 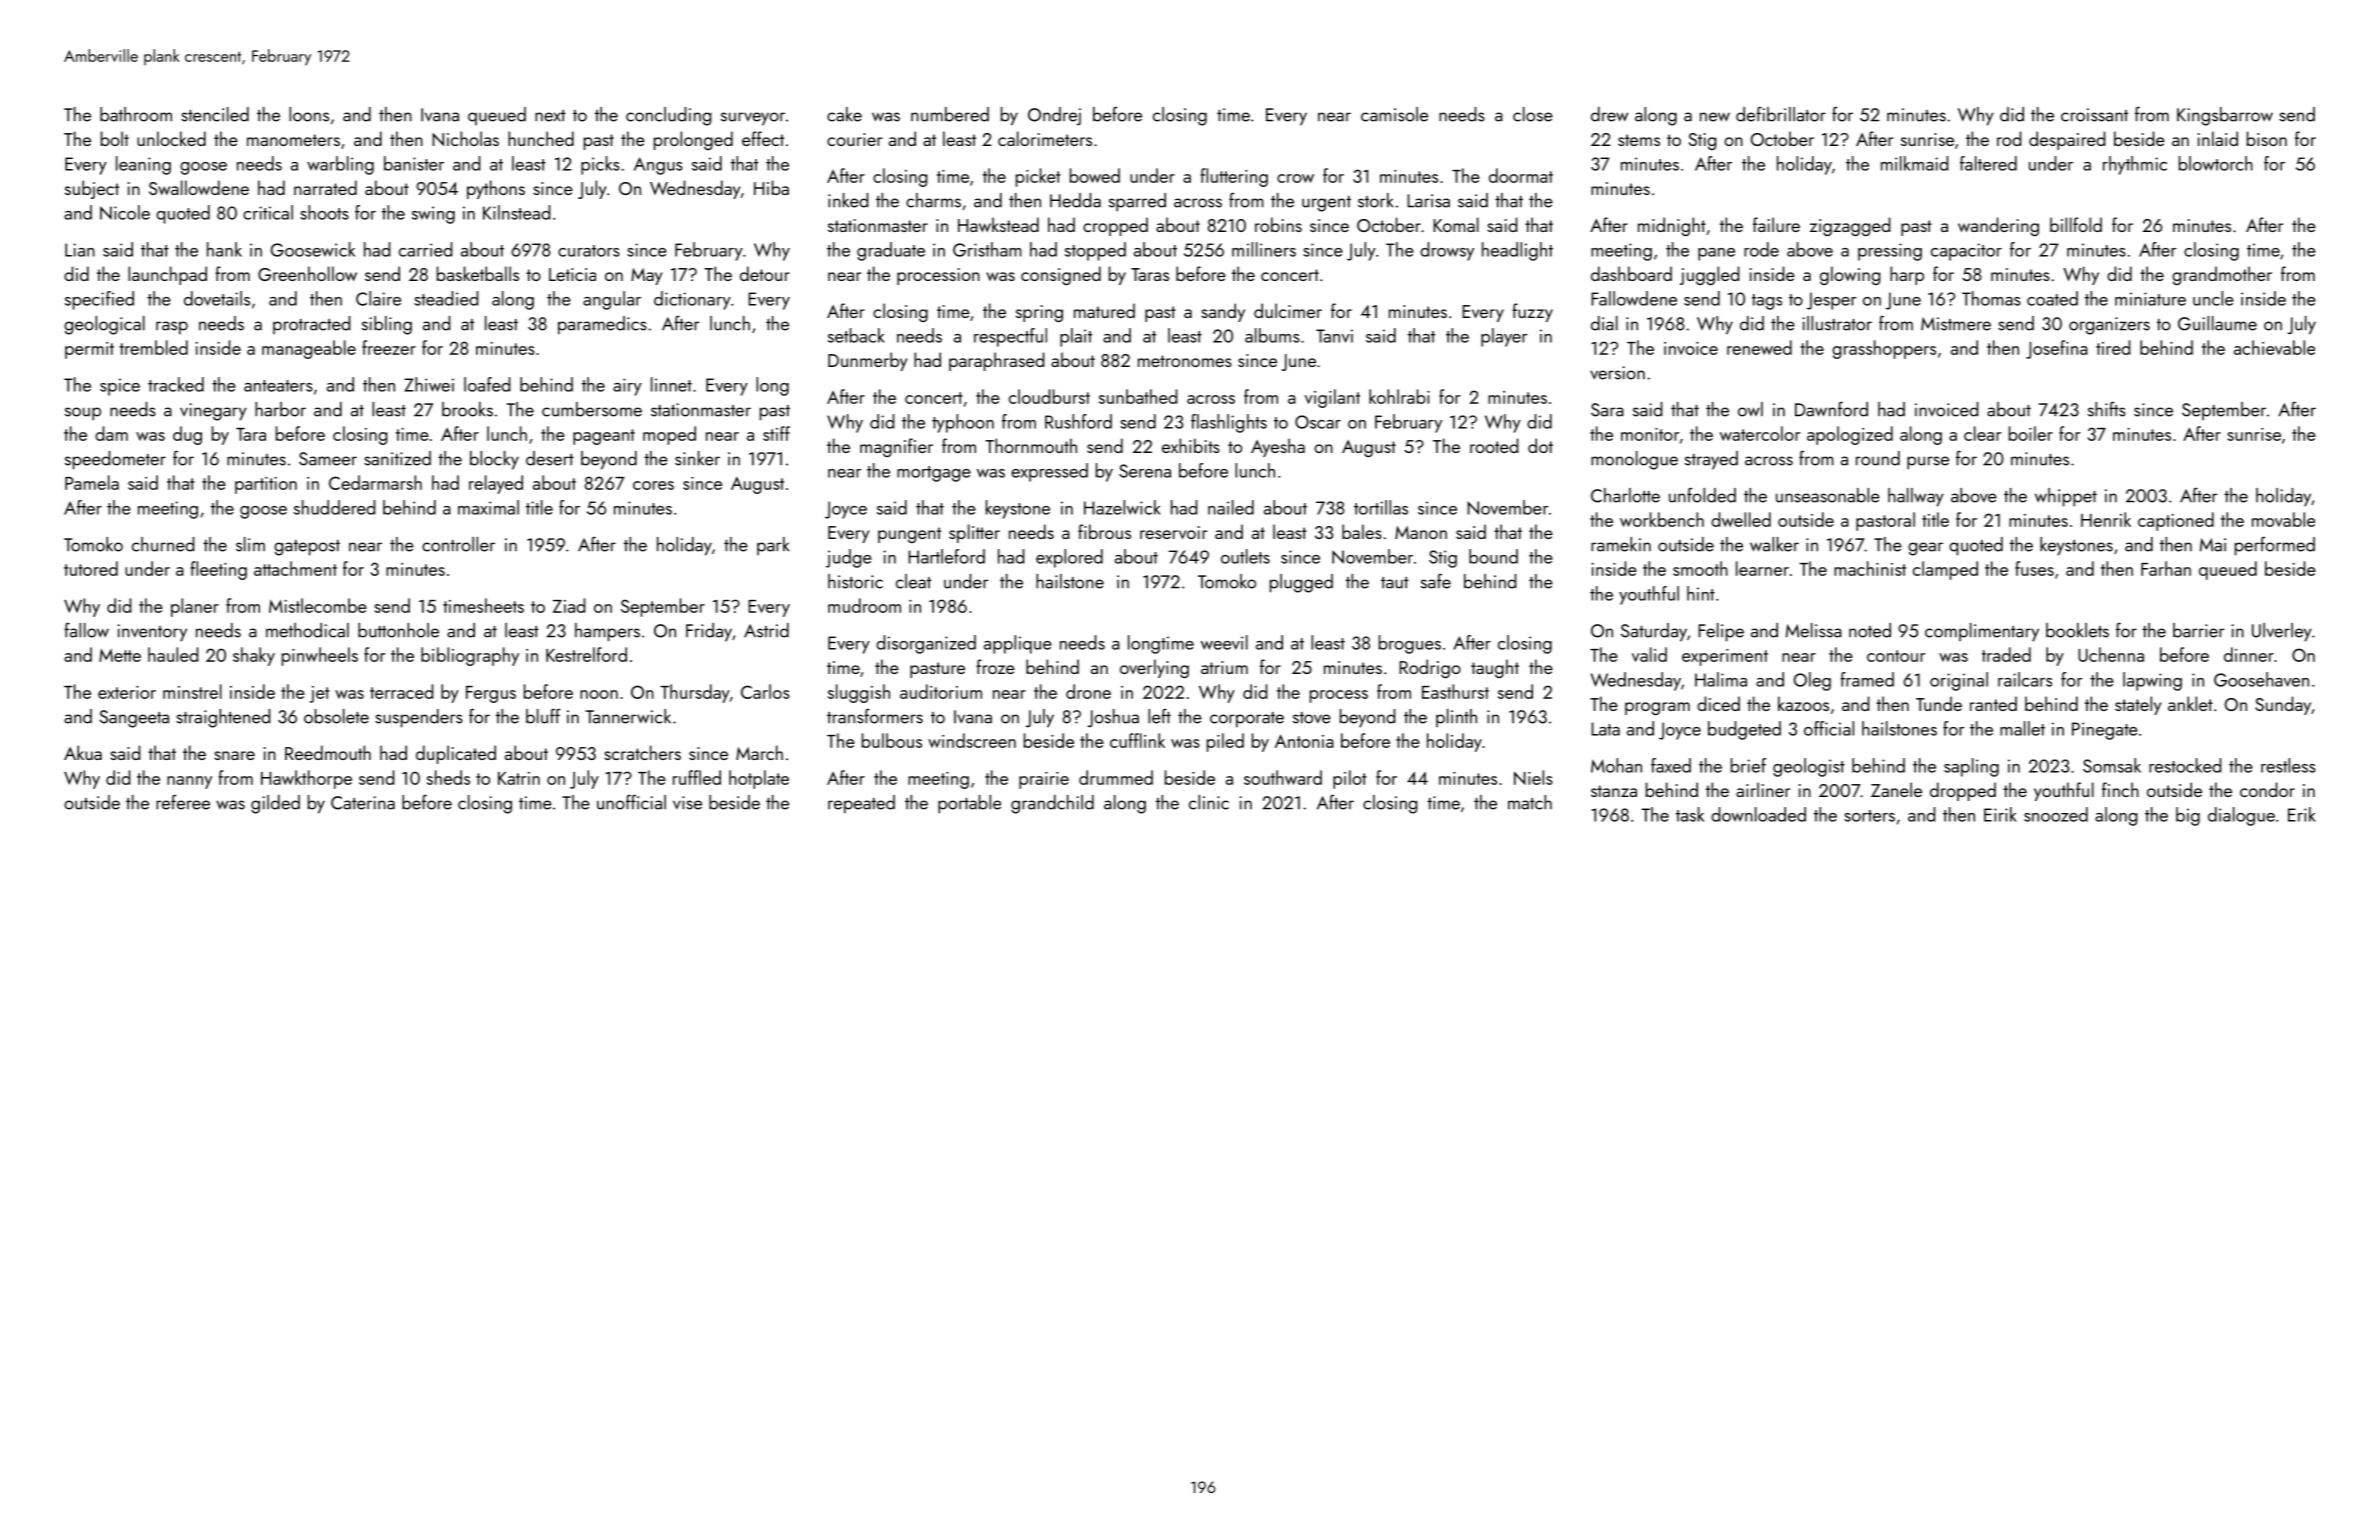 What do you see at coordinates (692, 300) in the page?
I see `dictionary` at bounding box center [692, 300].
